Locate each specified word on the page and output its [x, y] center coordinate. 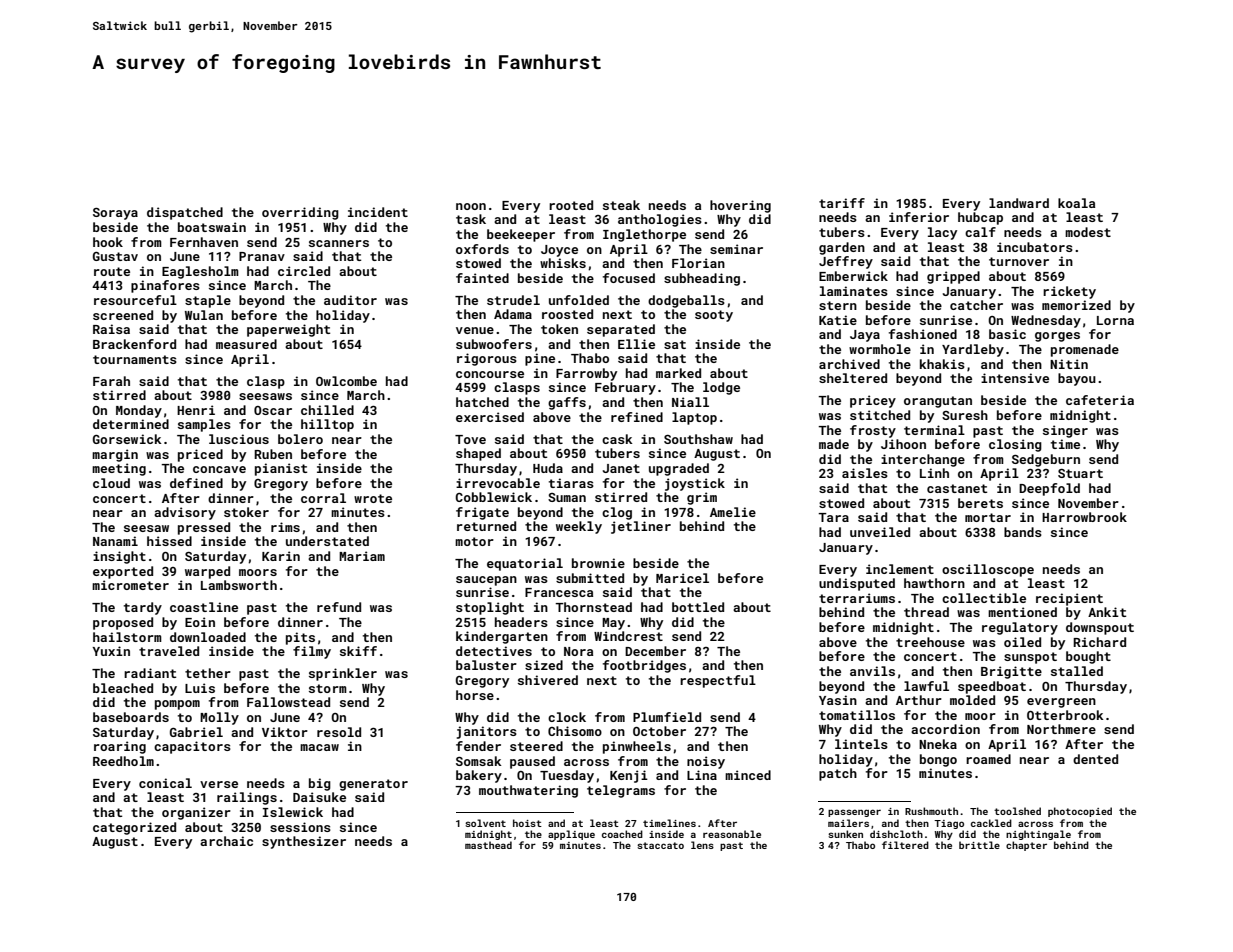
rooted [571, 205]
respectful [718, 681]
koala [1076, 203]
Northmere [1061, 729]
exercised [490, 417]
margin [115, 455]
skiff [358, 651]
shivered [548, 680]
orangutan [938, 402]
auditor [350, 300]
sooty [714, 316]
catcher [976, 305]
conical [165, 783]
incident [378, 212]
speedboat [992, 687]
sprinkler [343, 674]
